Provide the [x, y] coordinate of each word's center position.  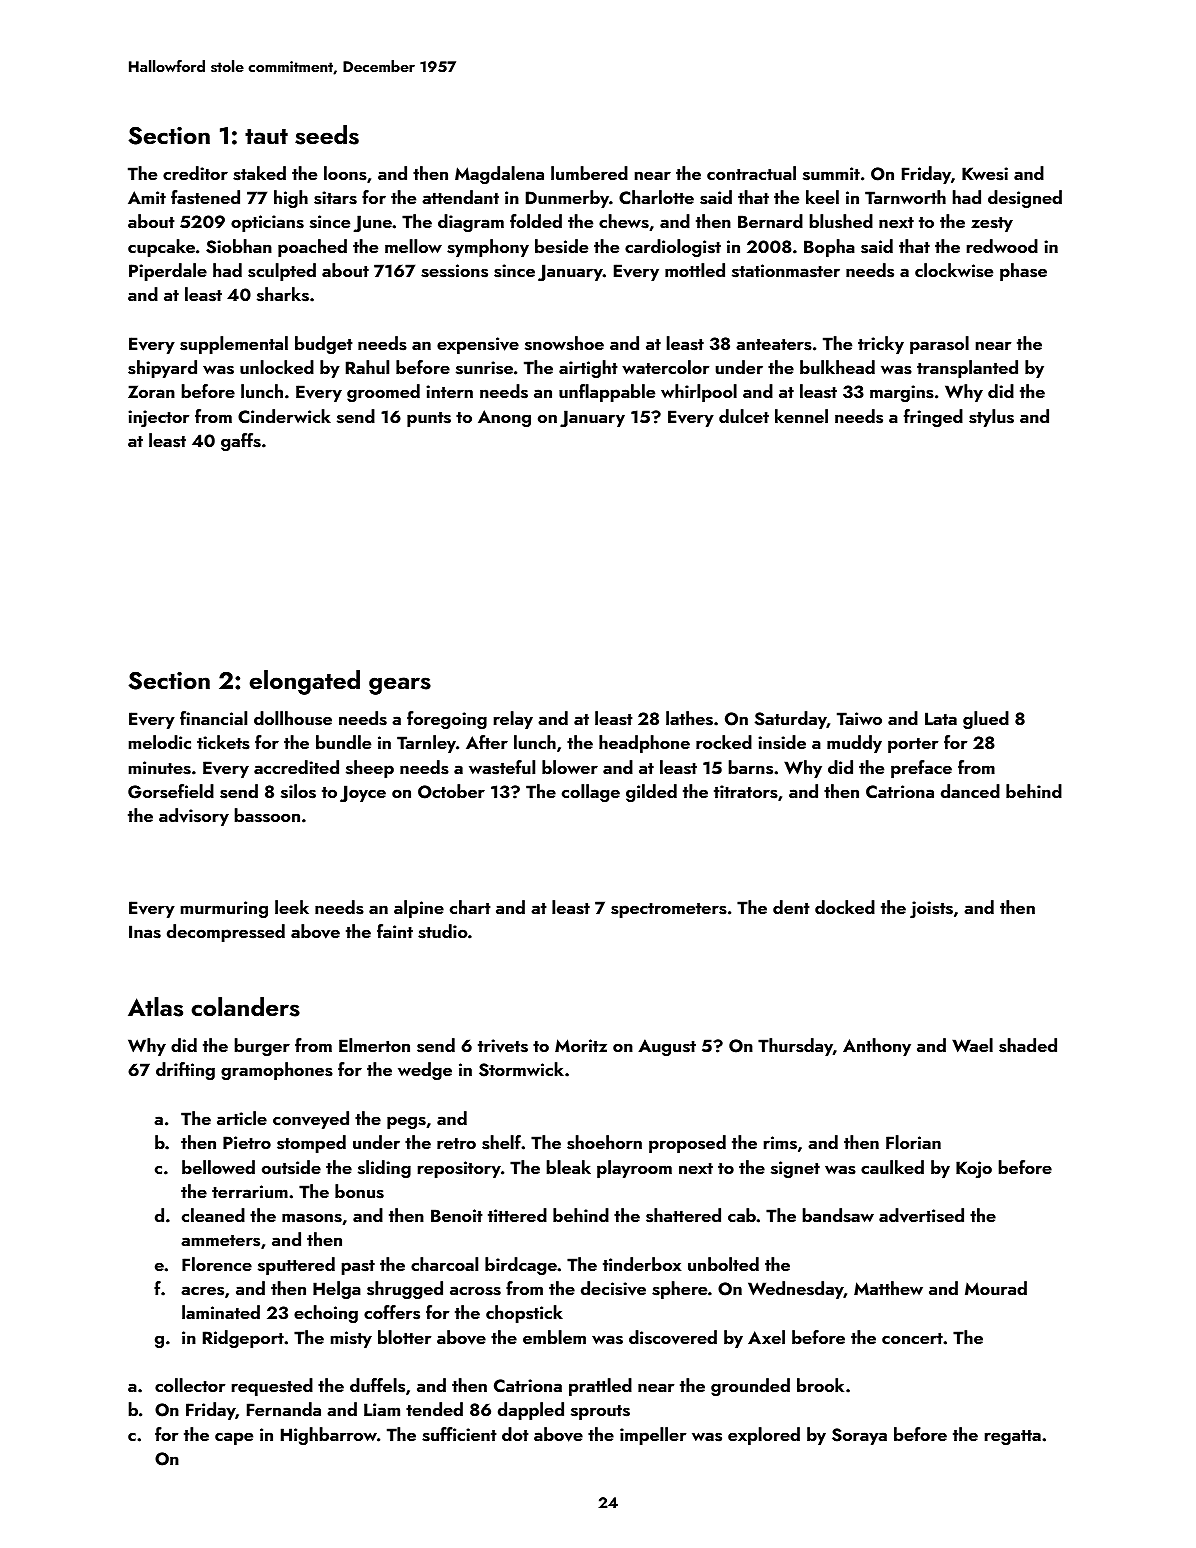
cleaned [213, 1215]
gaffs [241, 442]
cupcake [161, 248]
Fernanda [284, 1409]
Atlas [155, 1007]
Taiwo [859, 718]
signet [795, 1169]
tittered [517, 1215]
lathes [689, 718]
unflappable [607, 393]
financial [213, 718]
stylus [991, 418]
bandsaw [838, 1215]
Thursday [795, 1047]
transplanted [967, 369]
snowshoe [564, 343]
